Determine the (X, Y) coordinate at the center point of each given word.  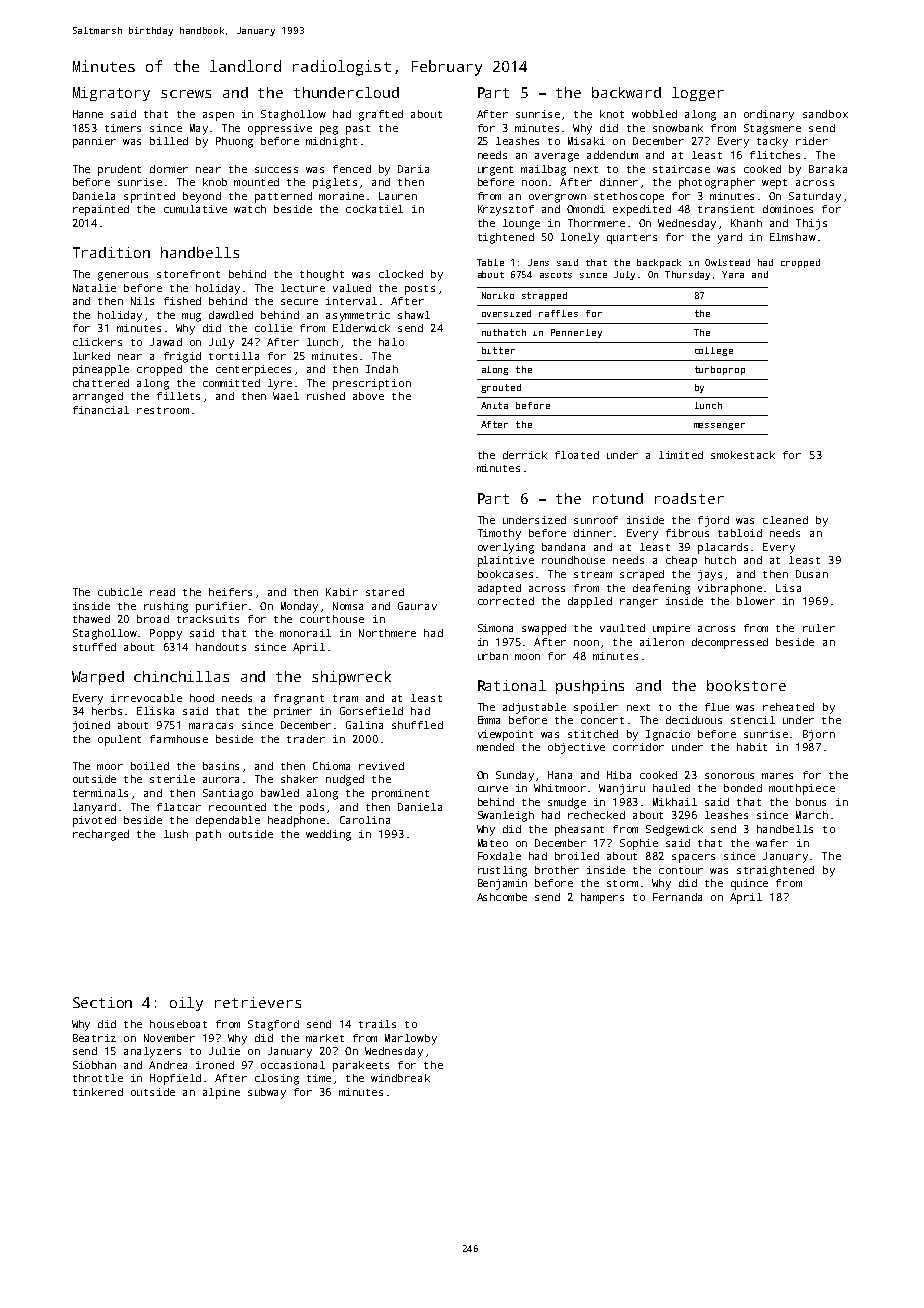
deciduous (694, 720)
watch (250, 209)
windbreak (400, 1078)
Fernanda (677, 897)
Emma (489, 720)
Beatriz (94, 1038)
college (714, 351)
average (557, 157)
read (162, 592)
